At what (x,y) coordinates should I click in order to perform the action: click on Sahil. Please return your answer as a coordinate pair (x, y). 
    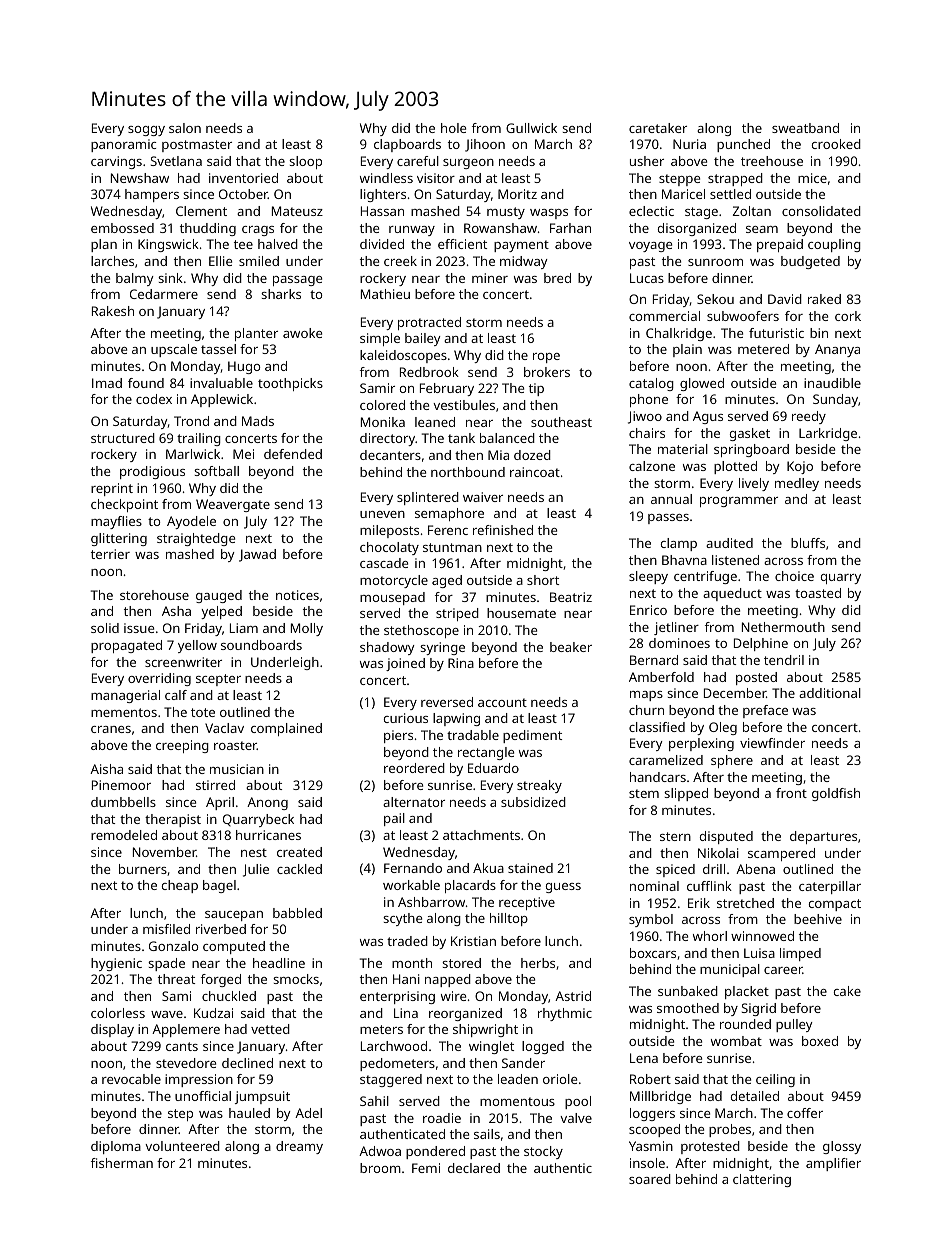
    Looking at the image, I should click on (374, 1101).
